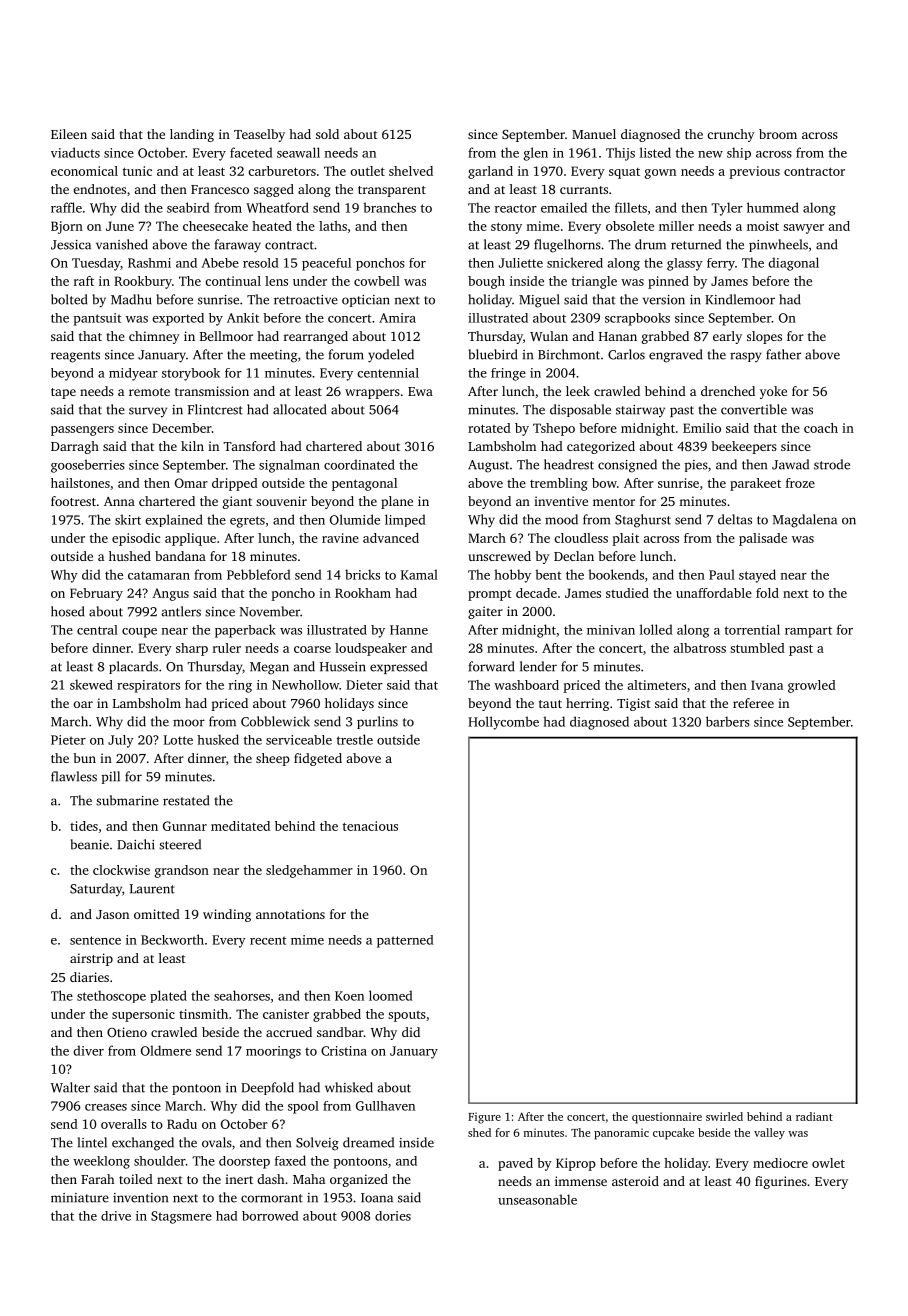  I want to click on glen, so click(536, 154).
